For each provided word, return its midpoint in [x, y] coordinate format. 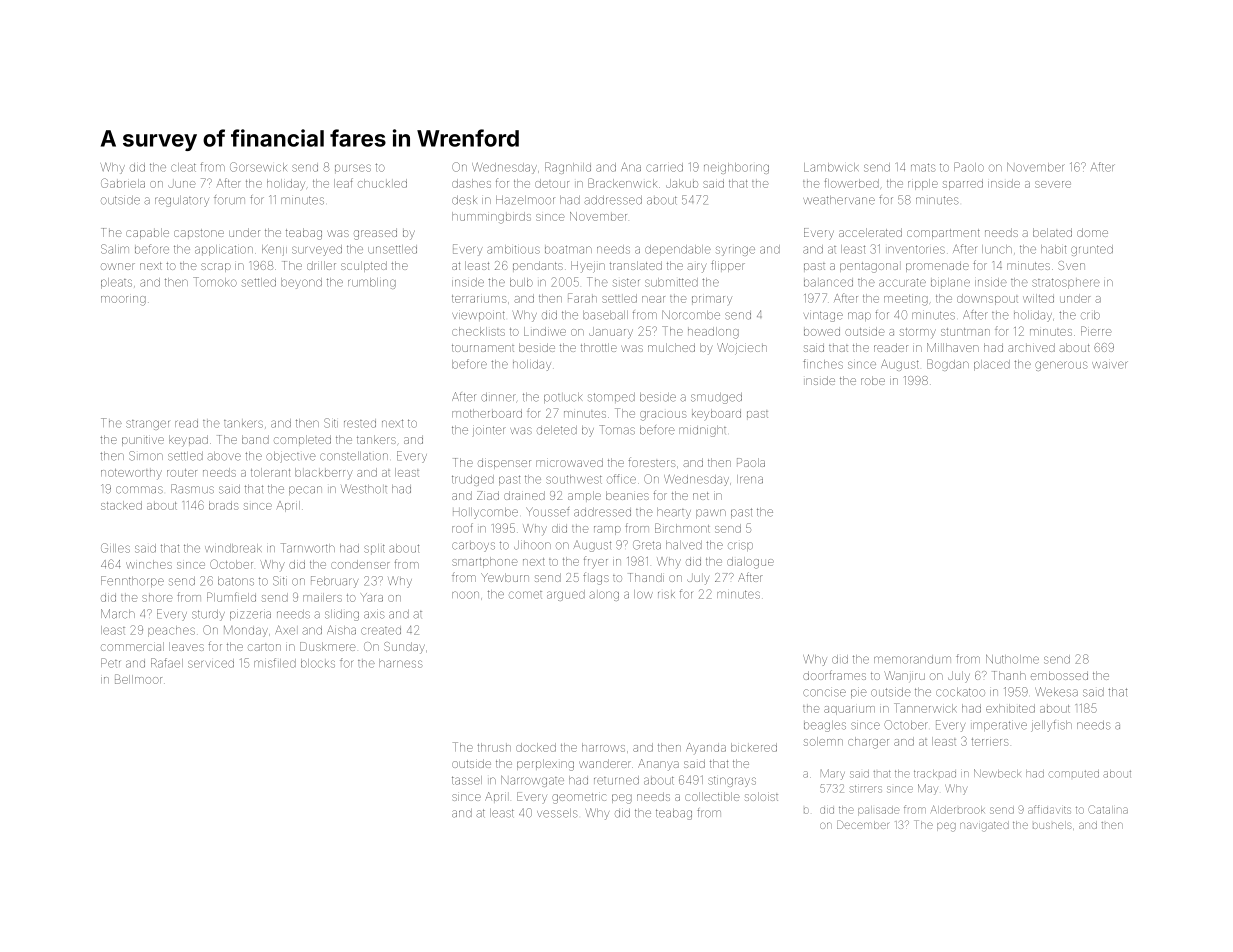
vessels [557, 813]
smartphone [485, 562]
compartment [943, 234]
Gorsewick [258, 167]
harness [401, 663]
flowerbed [852, 183]
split [374, 548]
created [381, 630]
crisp [740, 546]
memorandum [912, 659]
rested [360, 423]
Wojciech [742, 349]
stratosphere [1066, 283]
